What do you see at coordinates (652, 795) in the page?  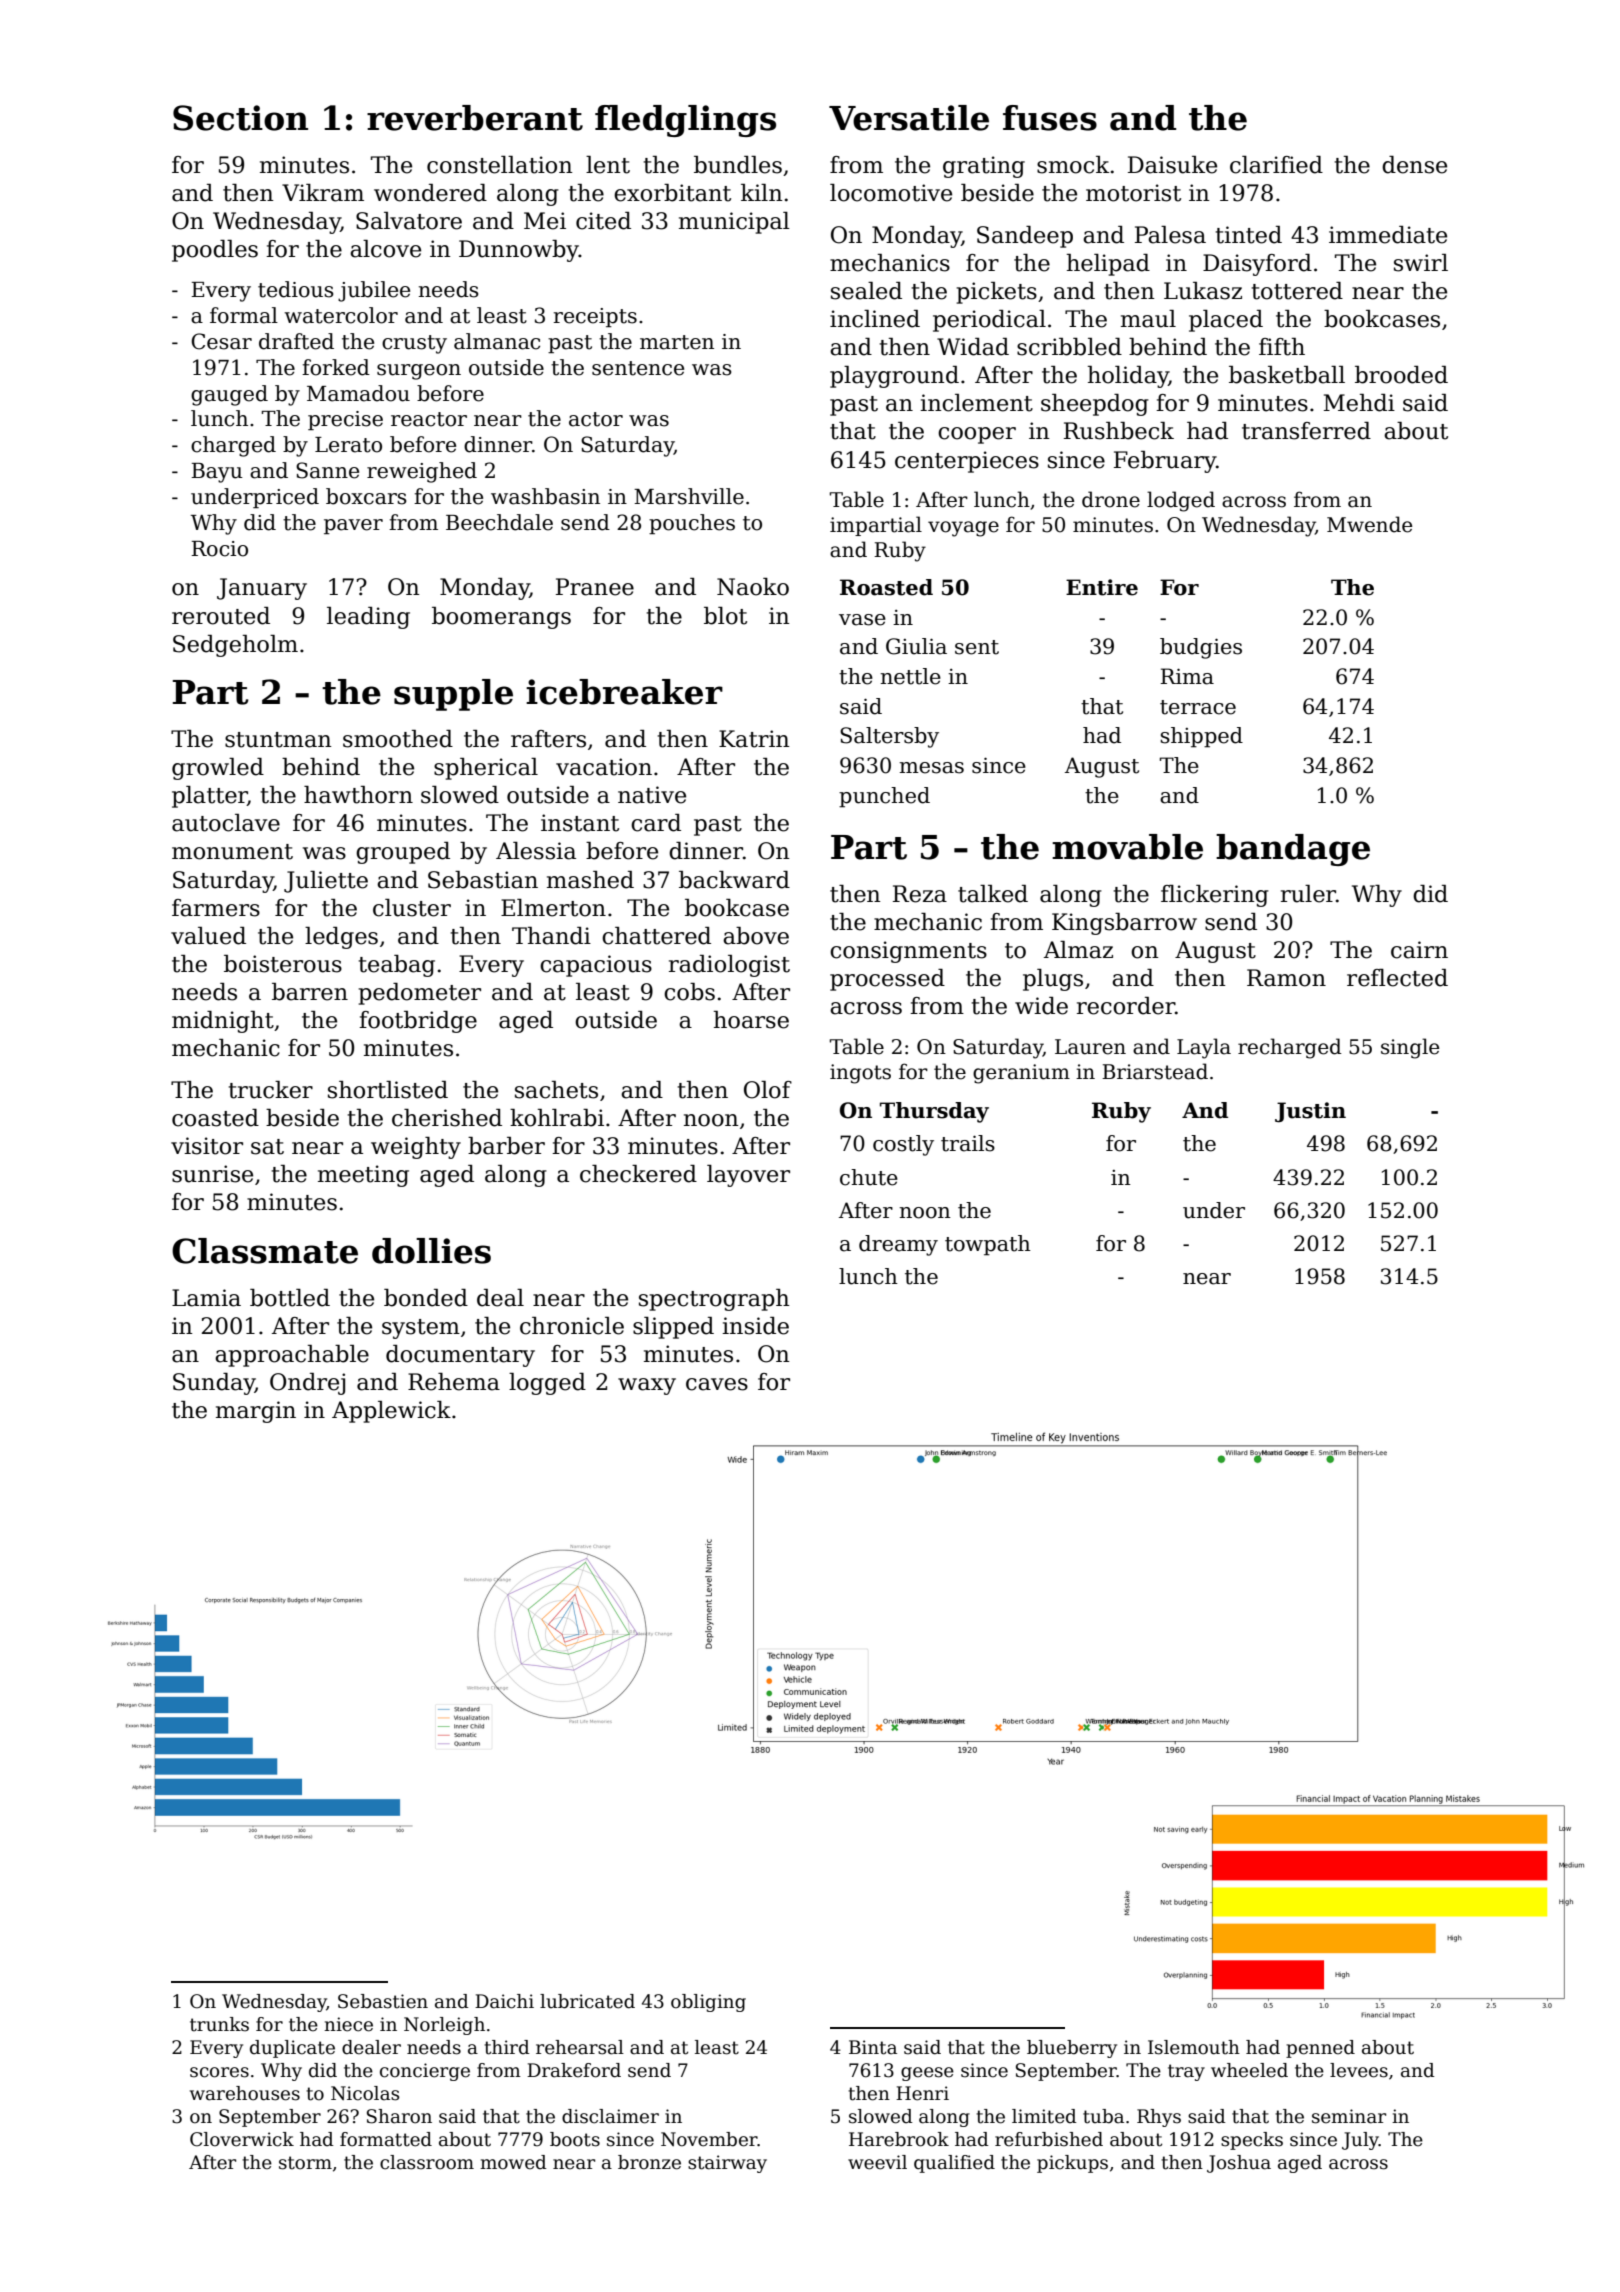 I see `native` at bounding box center [652, 795].
